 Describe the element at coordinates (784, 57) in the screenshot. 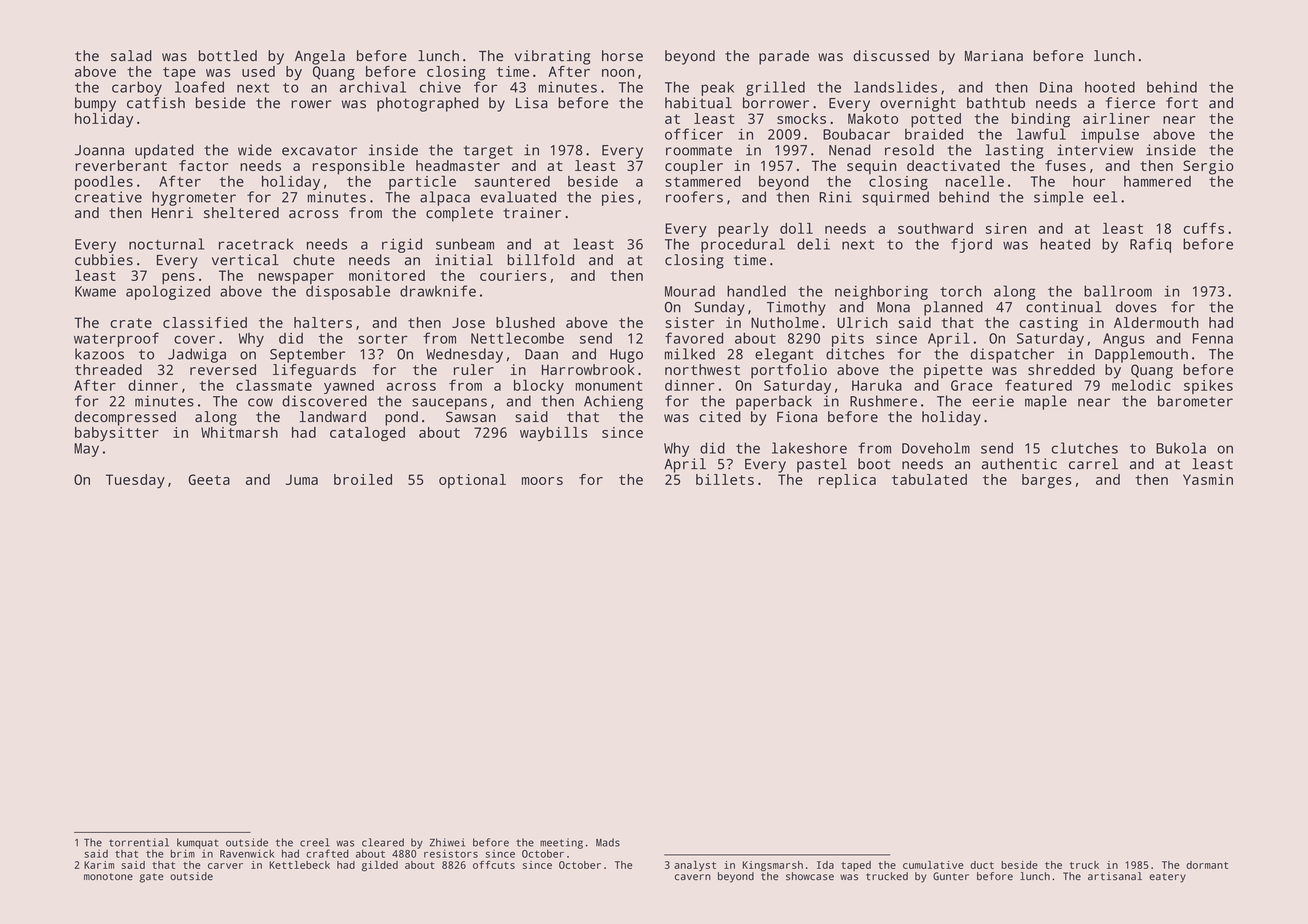

I see `parade` at that location.
